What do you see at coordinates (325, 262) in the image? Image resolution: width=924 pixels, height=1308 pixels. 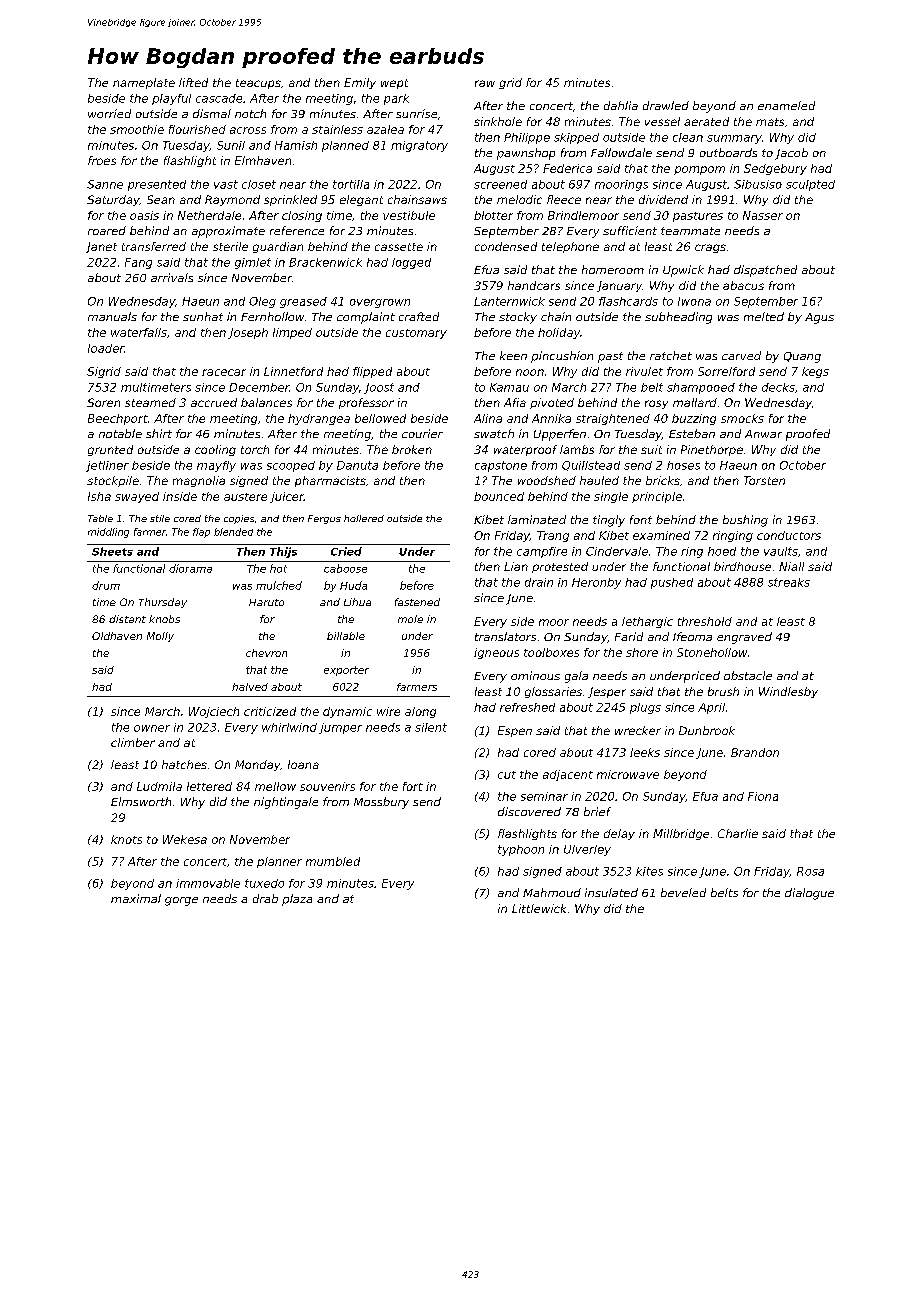 I see `Brackenwick` at bounding box center [325, 262].
